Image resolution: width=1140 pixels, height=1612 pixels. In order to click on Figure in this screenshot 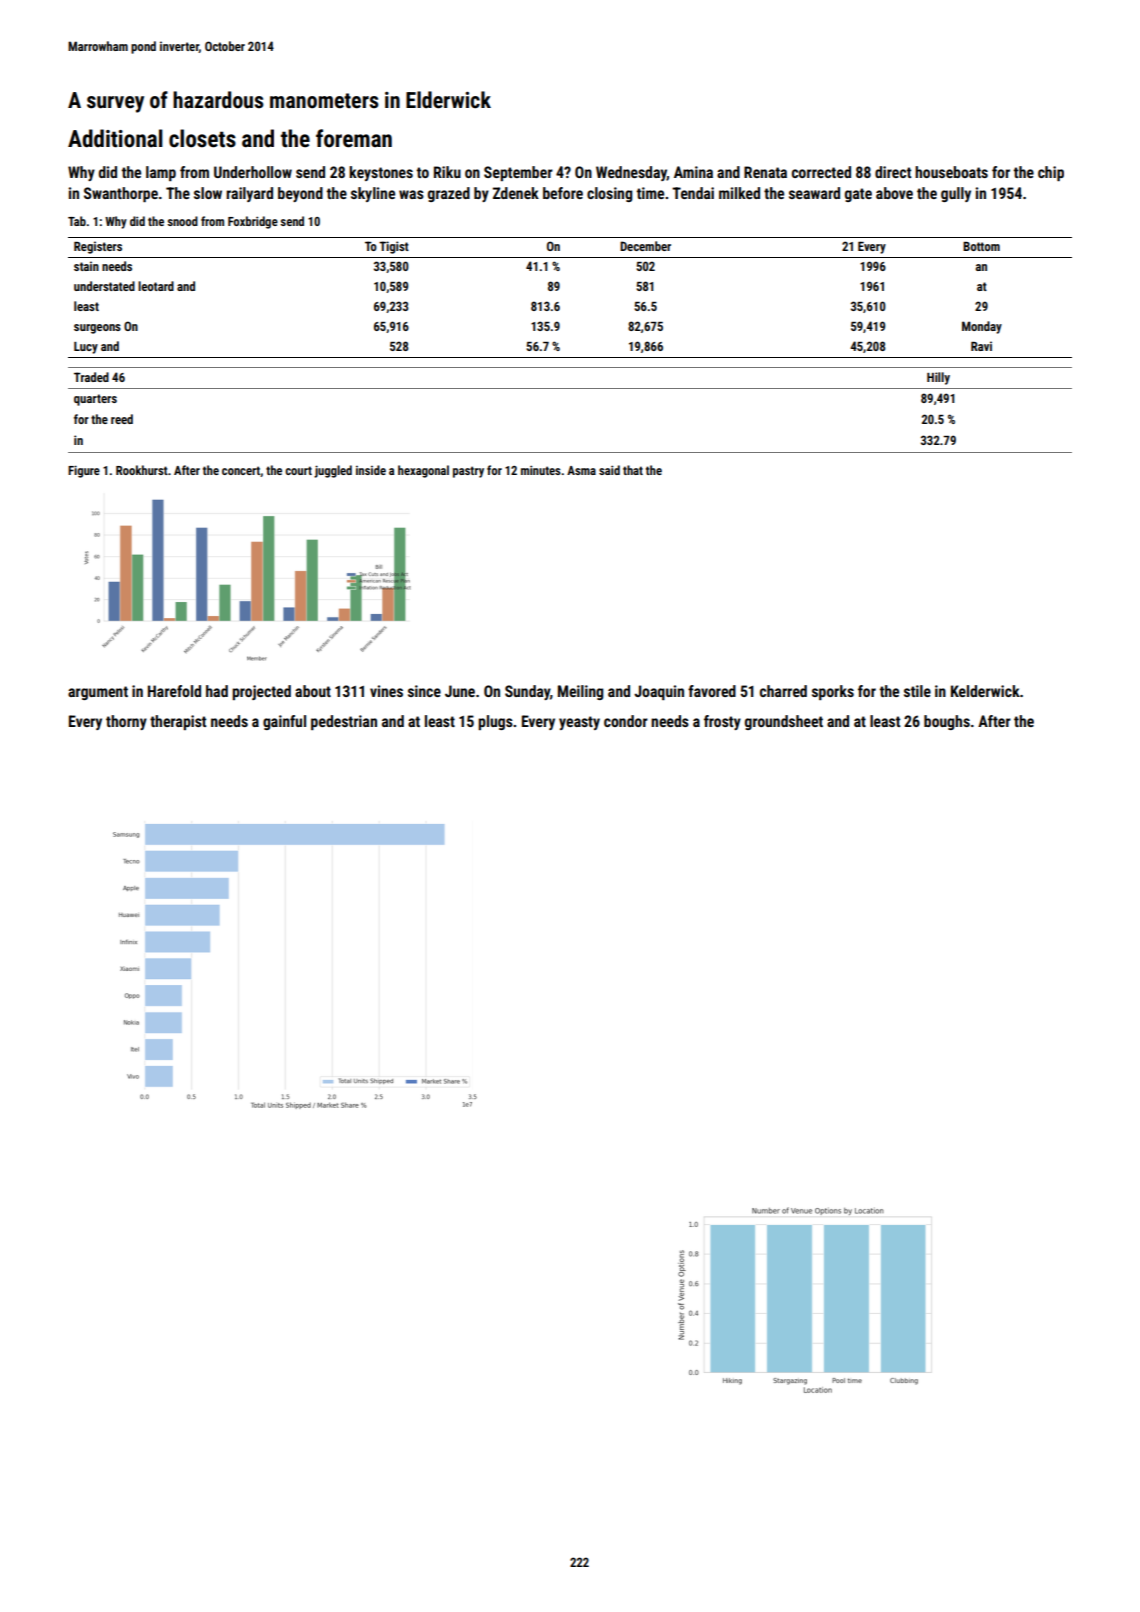, I will do `click(84, 471)`.
